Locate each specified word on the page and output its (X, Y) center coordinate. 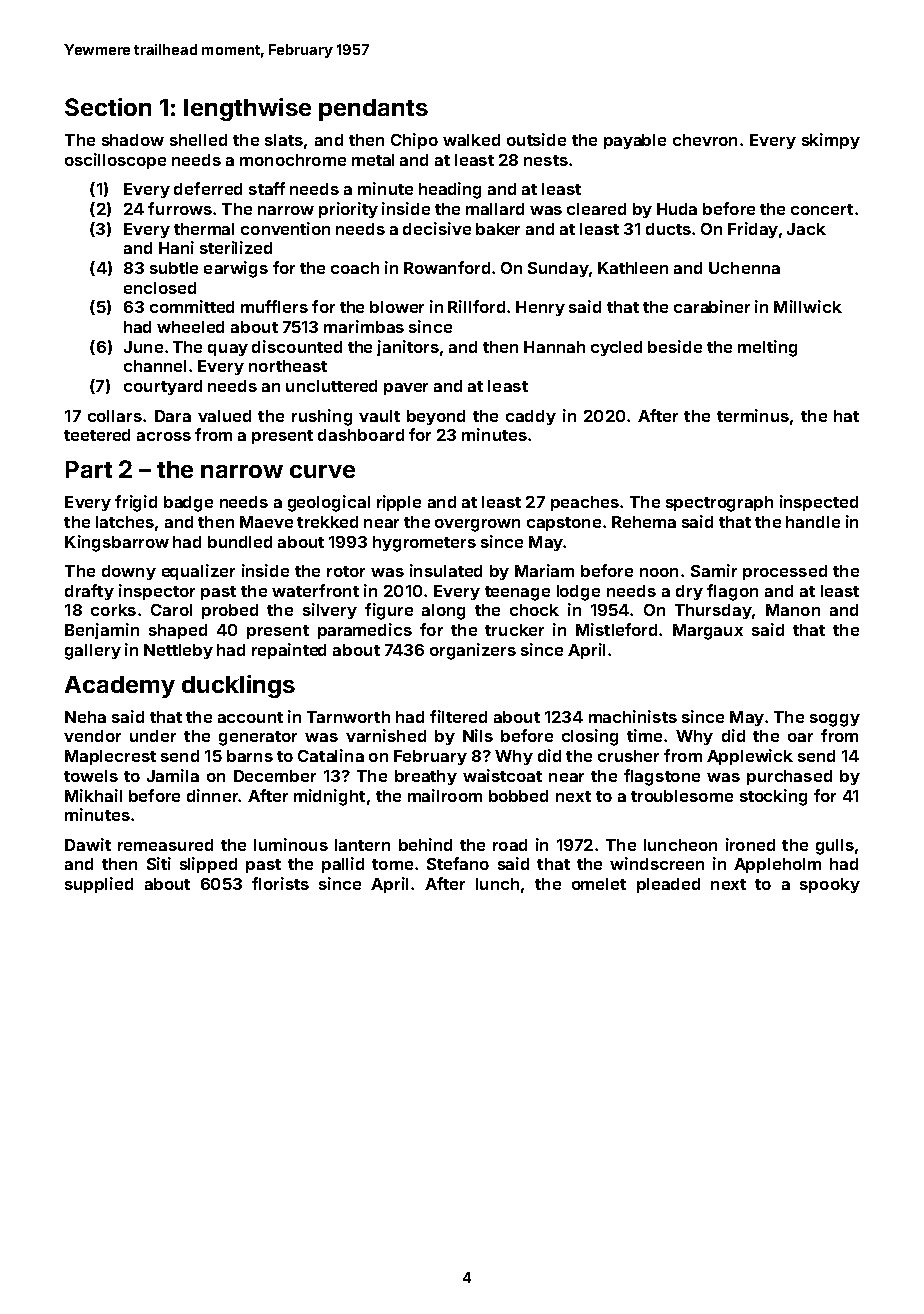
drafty (89, 592)
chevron (705, 140)
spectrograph (719, 504)
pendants (373, 110)
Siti (159, 863)
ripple (399, 503)
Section (108, 107)
